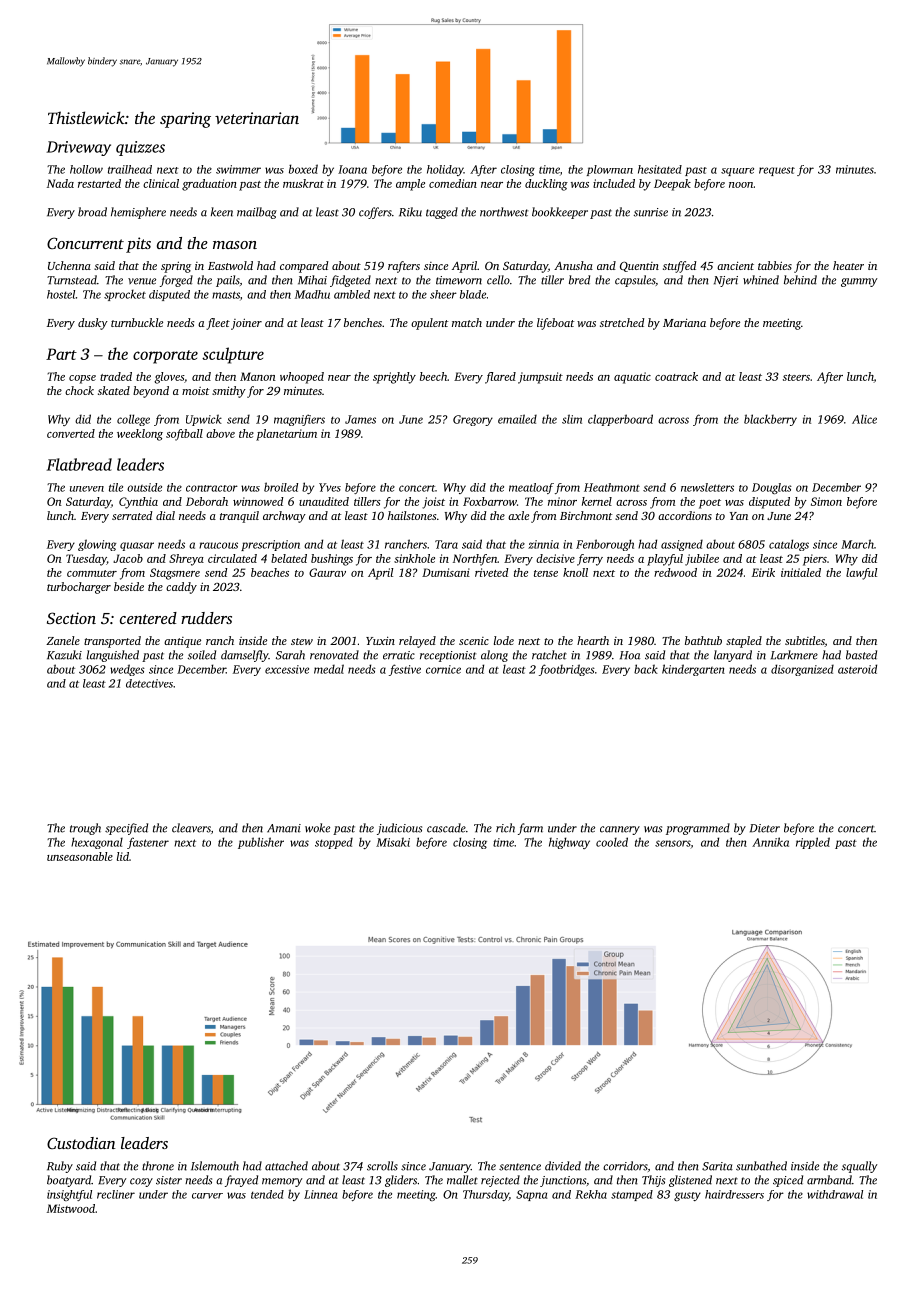 Image resolution: width=924 pixels, height=1308 pixels. I want to click on Alice, so click(864, 419).
